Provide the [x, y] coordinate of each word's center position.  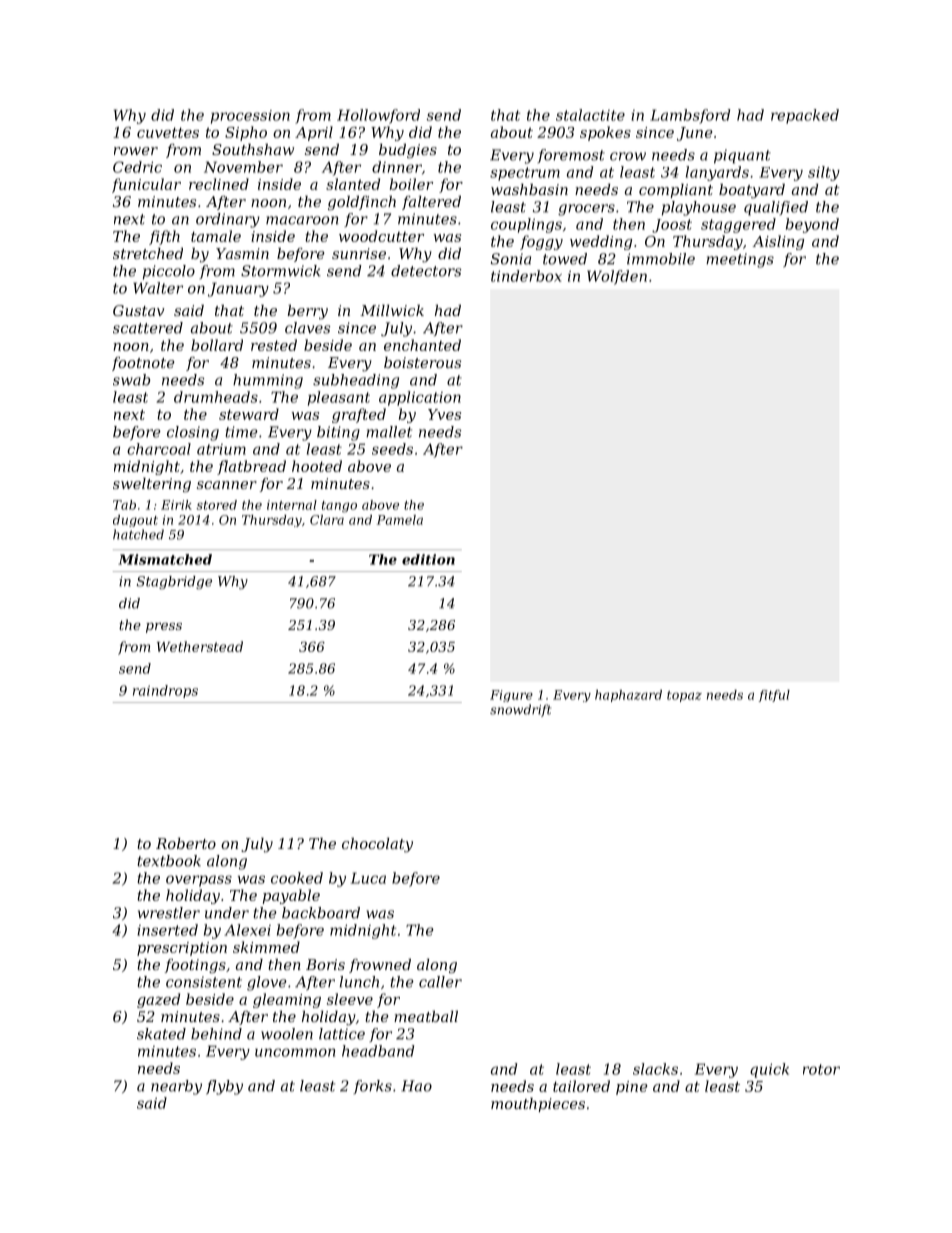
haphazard [628, 696]
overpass [199, 881]
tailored [581, 1086]
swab [131, 380]
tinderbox [526, 276]
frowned [380, 966]
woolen [287, 1034]
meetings [740, 260]
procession [250, 117]
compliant [676, 191]
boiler [411, 184]
